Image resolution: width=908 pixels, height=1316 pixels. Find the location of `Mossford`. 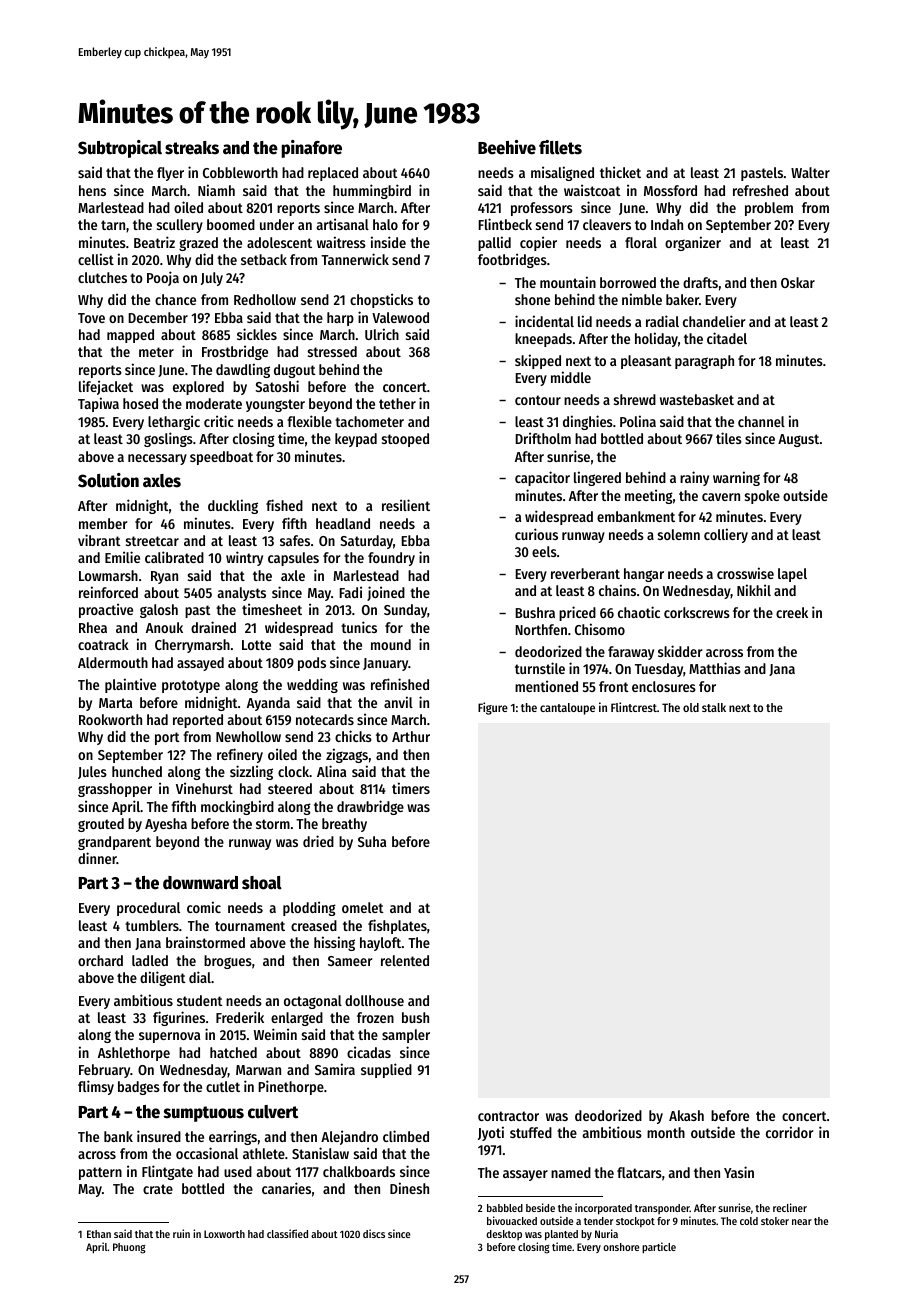

Mossford is located at coordinates (670, 190).
